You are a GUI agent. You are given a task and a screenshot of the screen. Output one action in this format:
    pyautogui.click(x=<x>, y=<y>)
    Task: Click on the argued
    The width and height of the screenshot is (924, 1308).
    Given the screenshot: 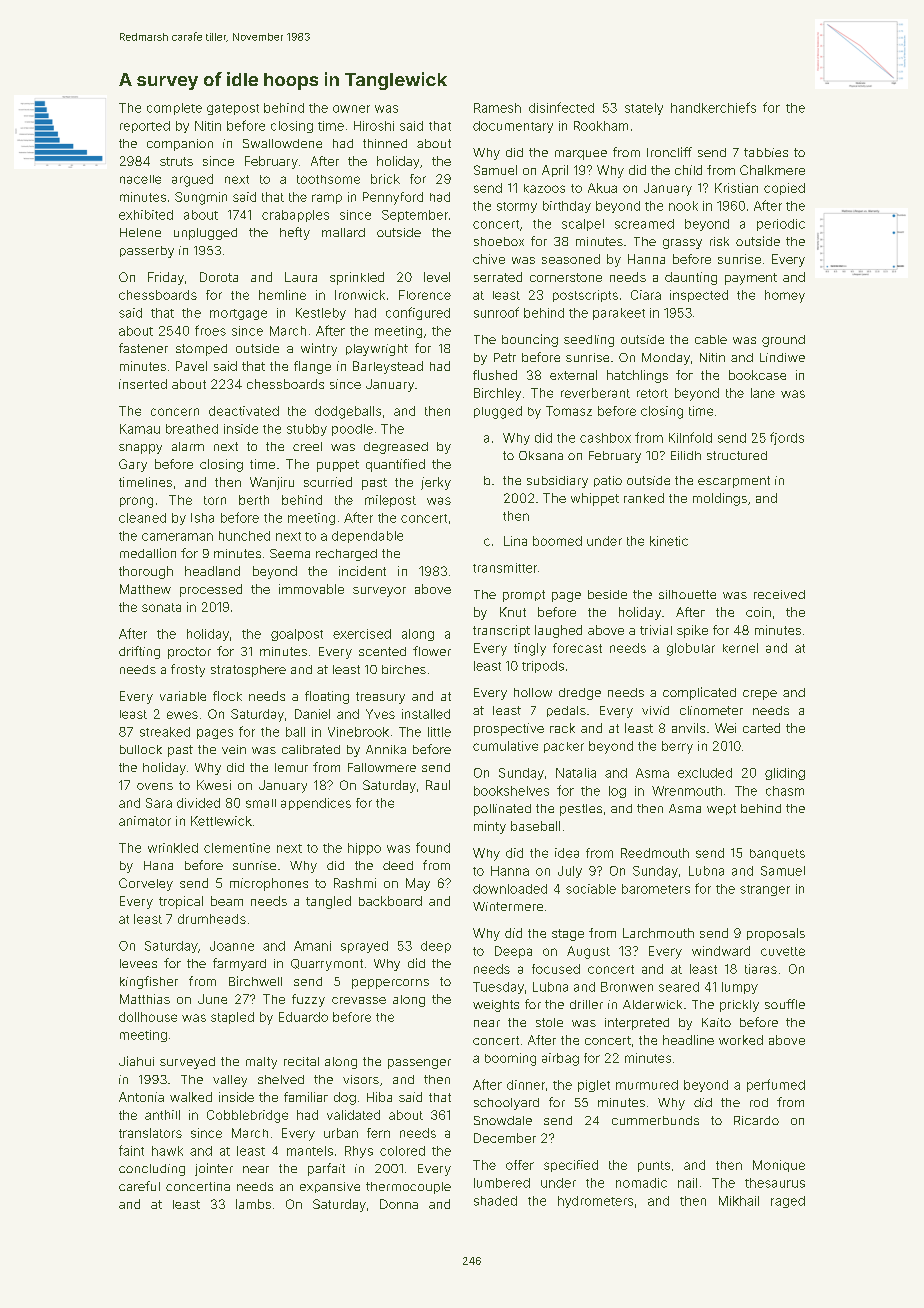 What is the action you would take?
    pyautogui.click(x=192, y=180)
